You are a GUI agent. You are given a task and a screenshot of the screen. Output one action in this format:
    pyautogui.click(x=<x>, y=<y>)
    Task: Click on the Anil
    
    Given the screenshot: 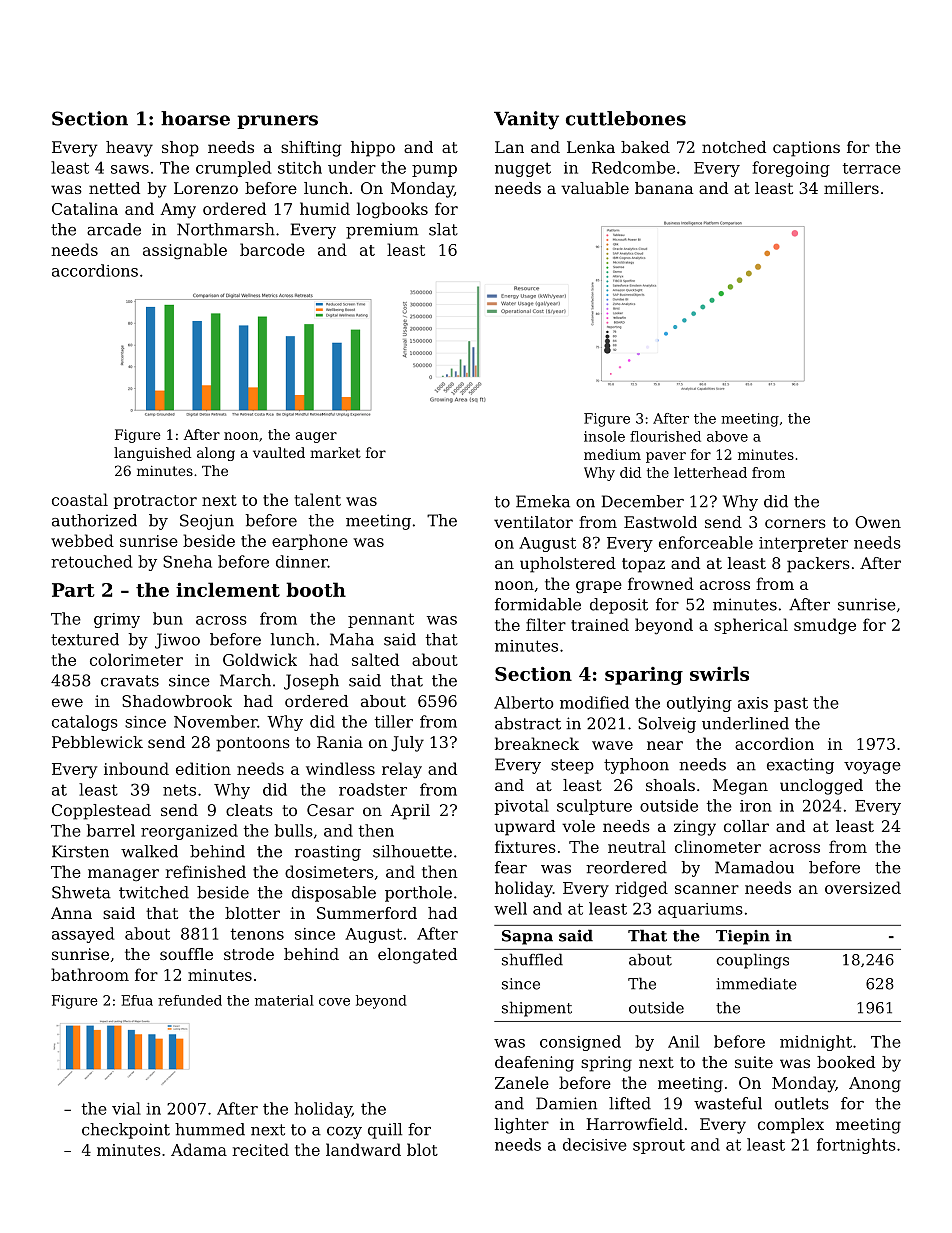 What is the action you would take?
    pyautogui.click(x=683, y=1041)
